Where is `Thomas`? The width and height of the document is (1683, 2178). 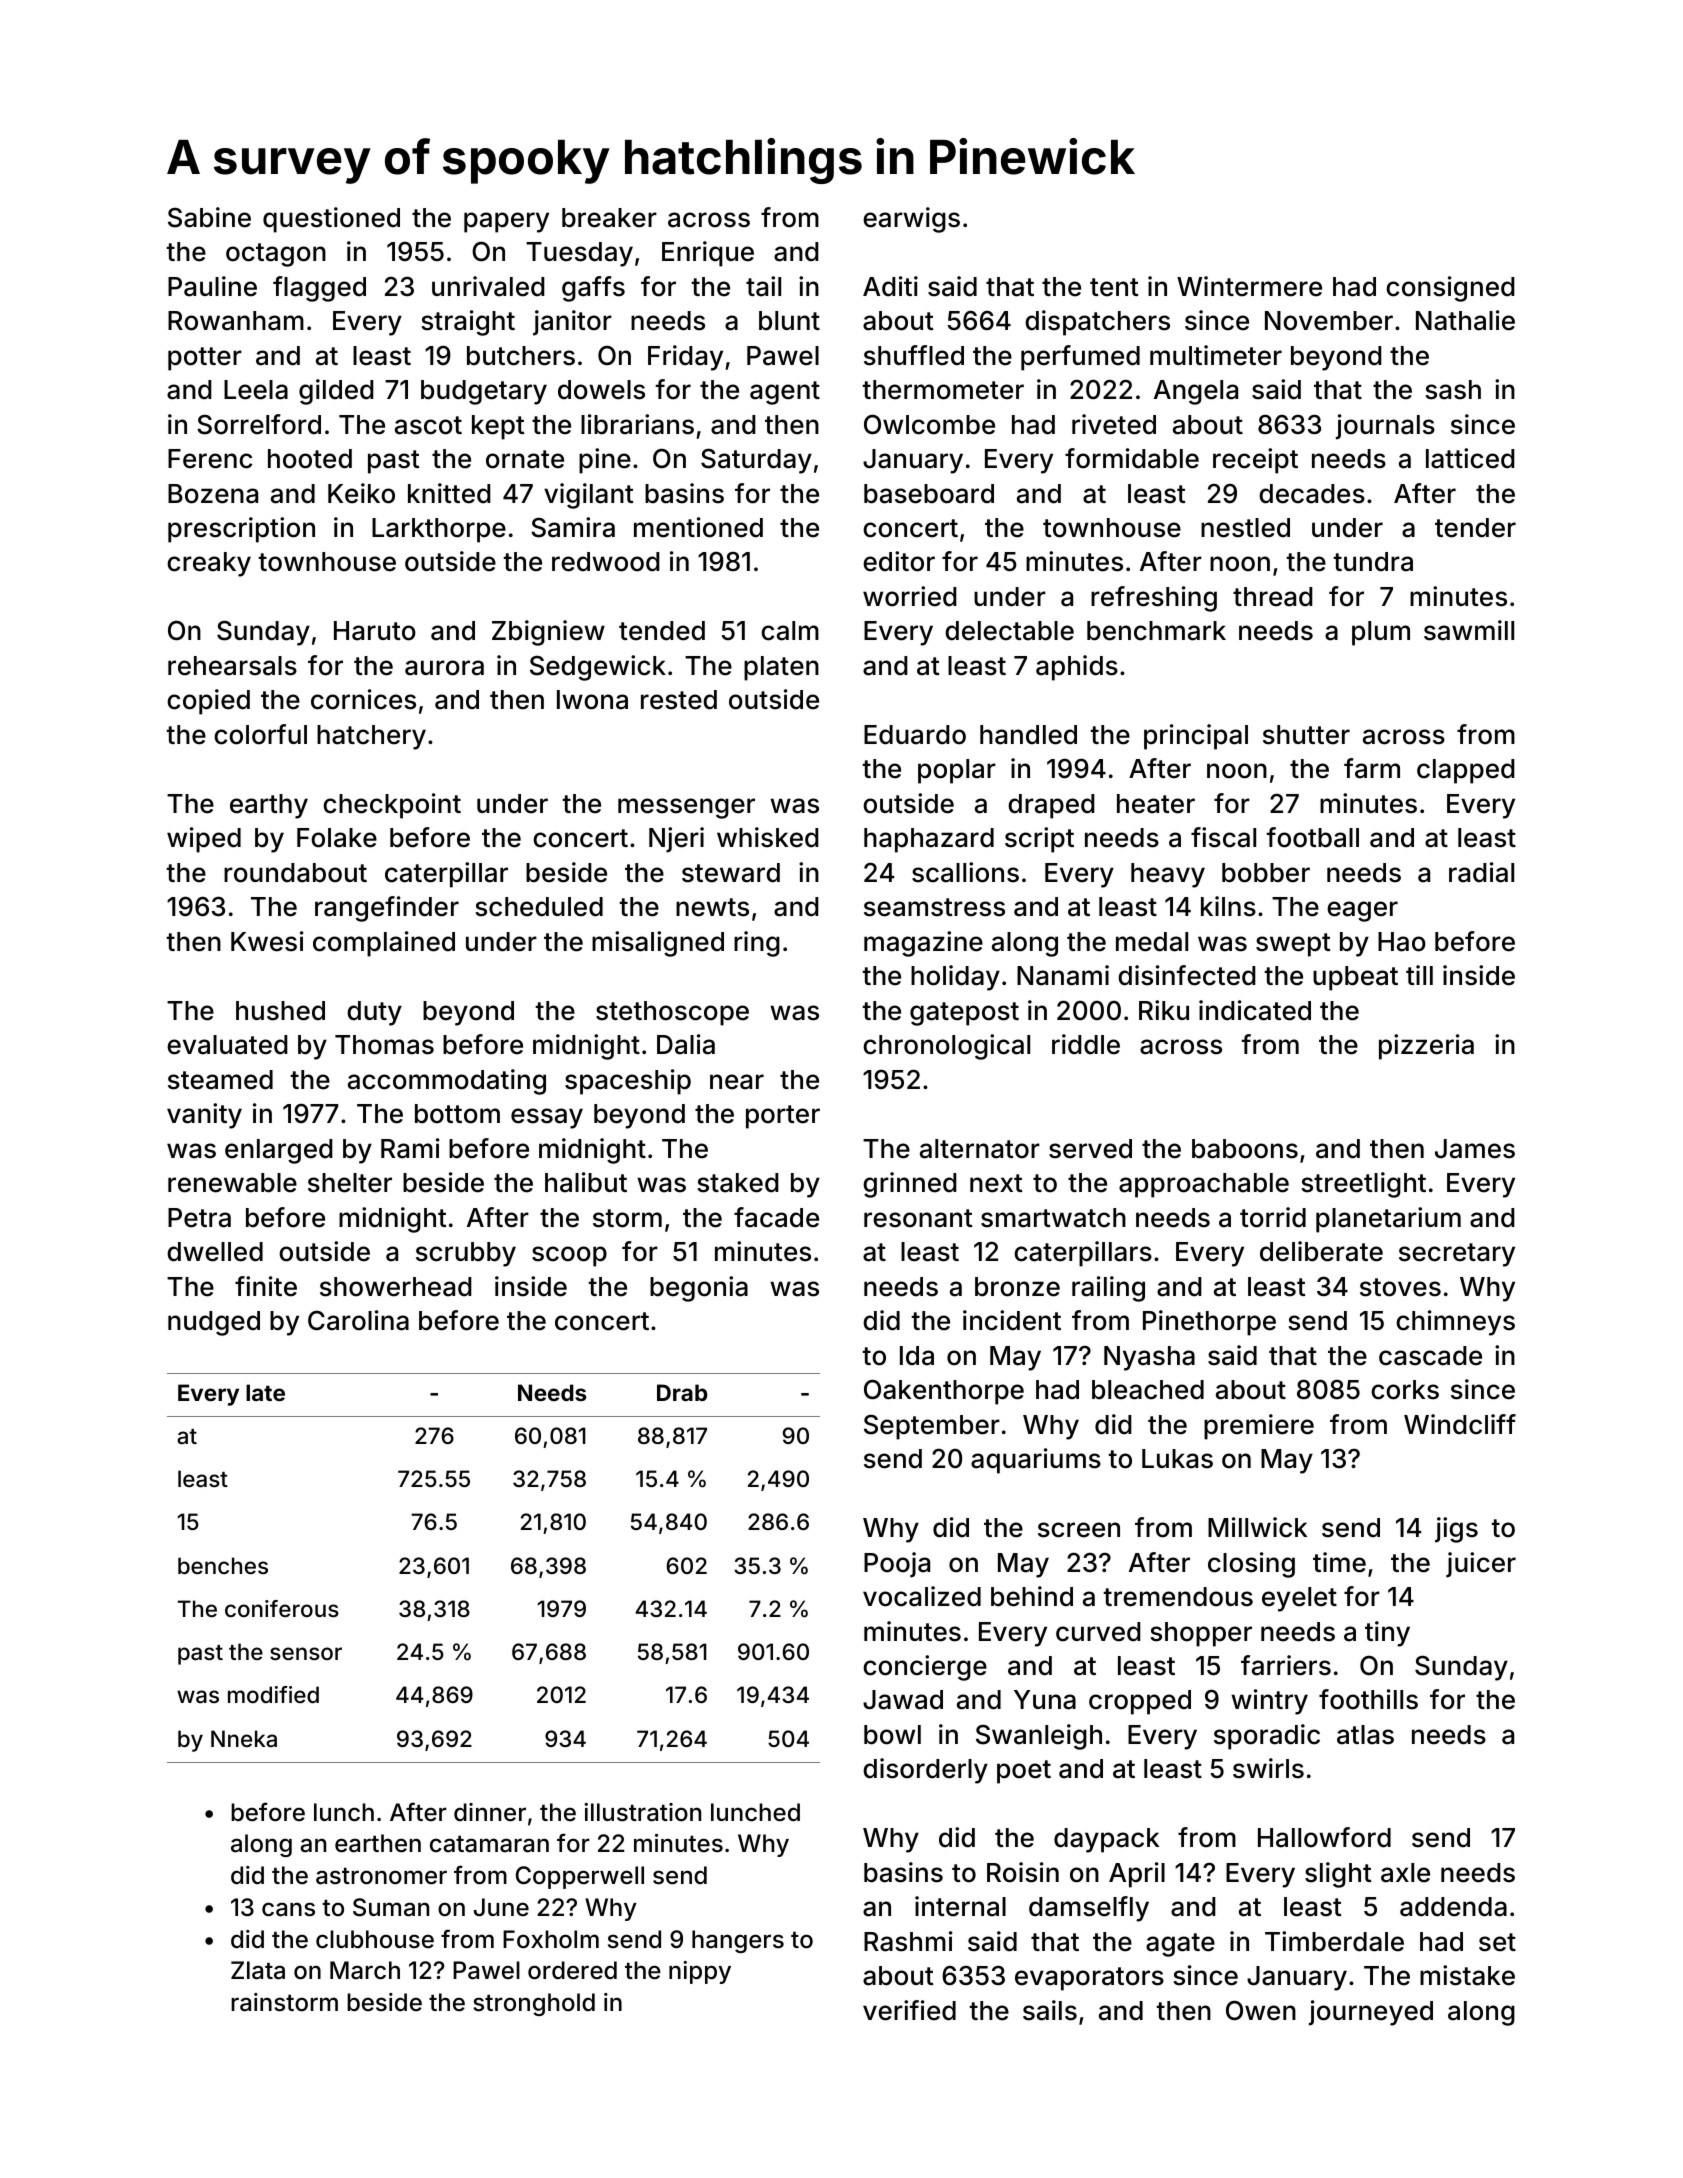
Thomas is located at coordinates (384, 1045).
